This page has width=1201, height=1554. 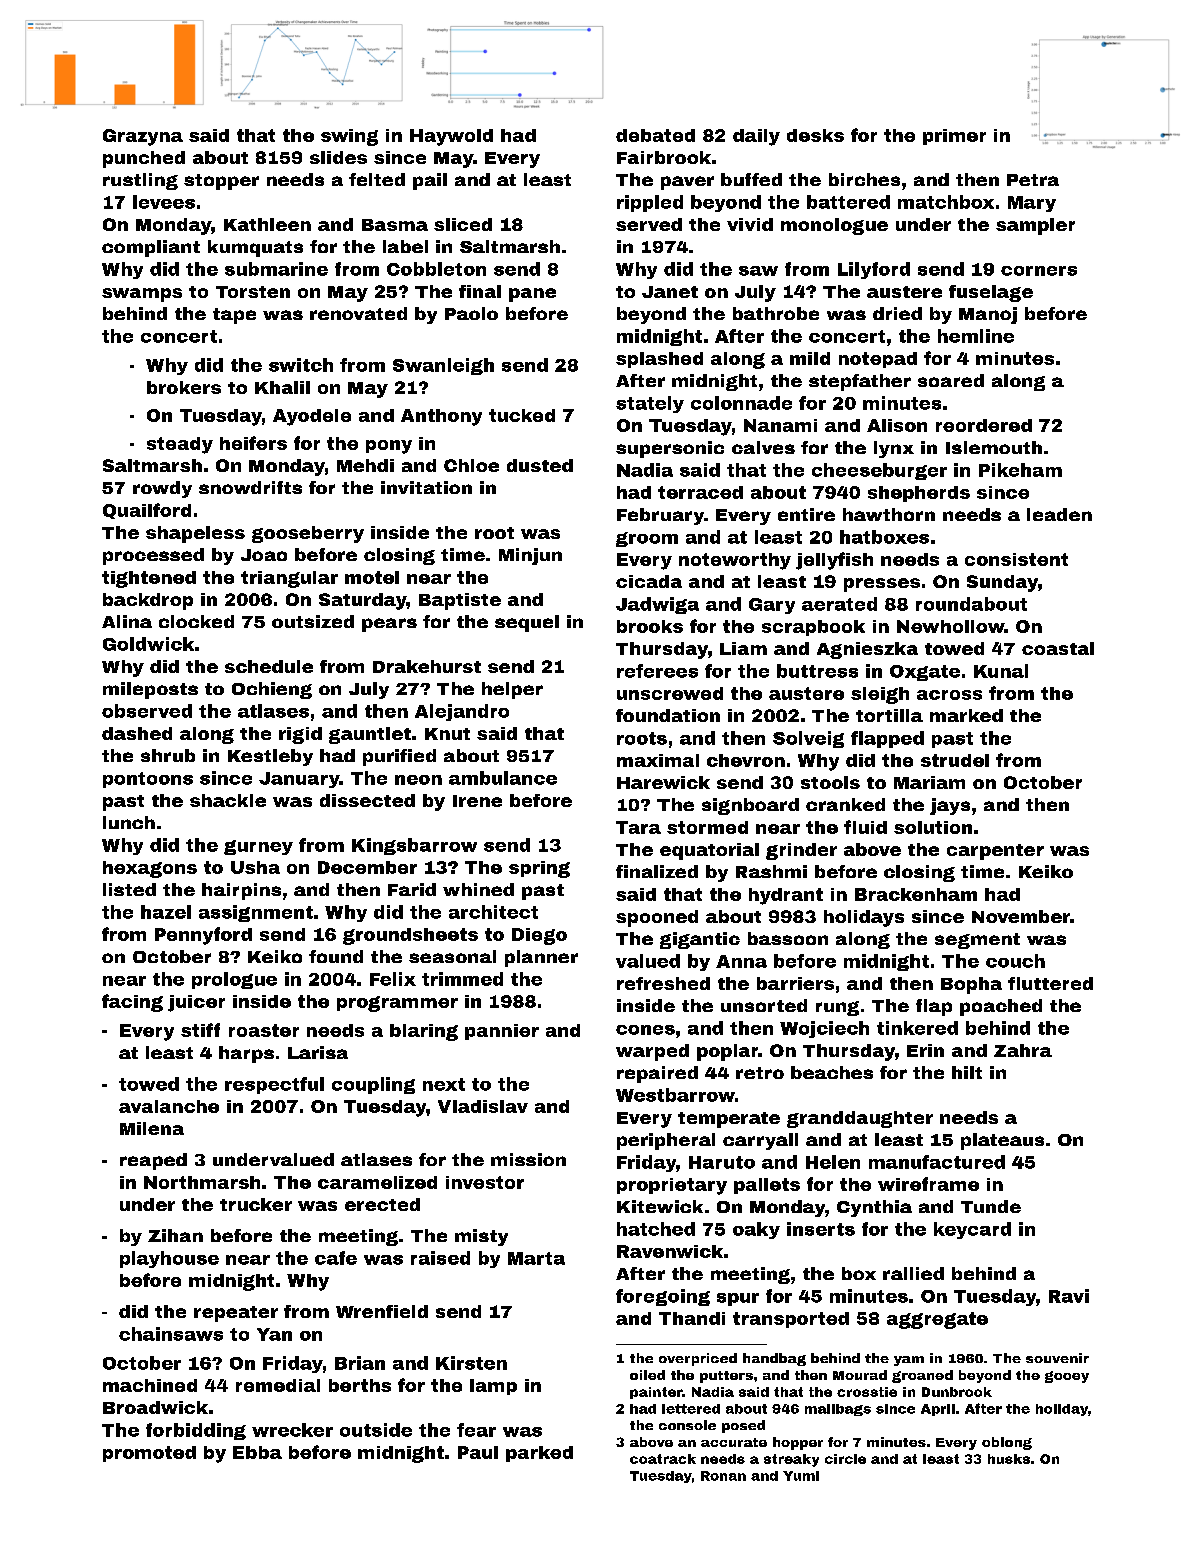 I want to click on cafe, so click(x=336, y=1258).
